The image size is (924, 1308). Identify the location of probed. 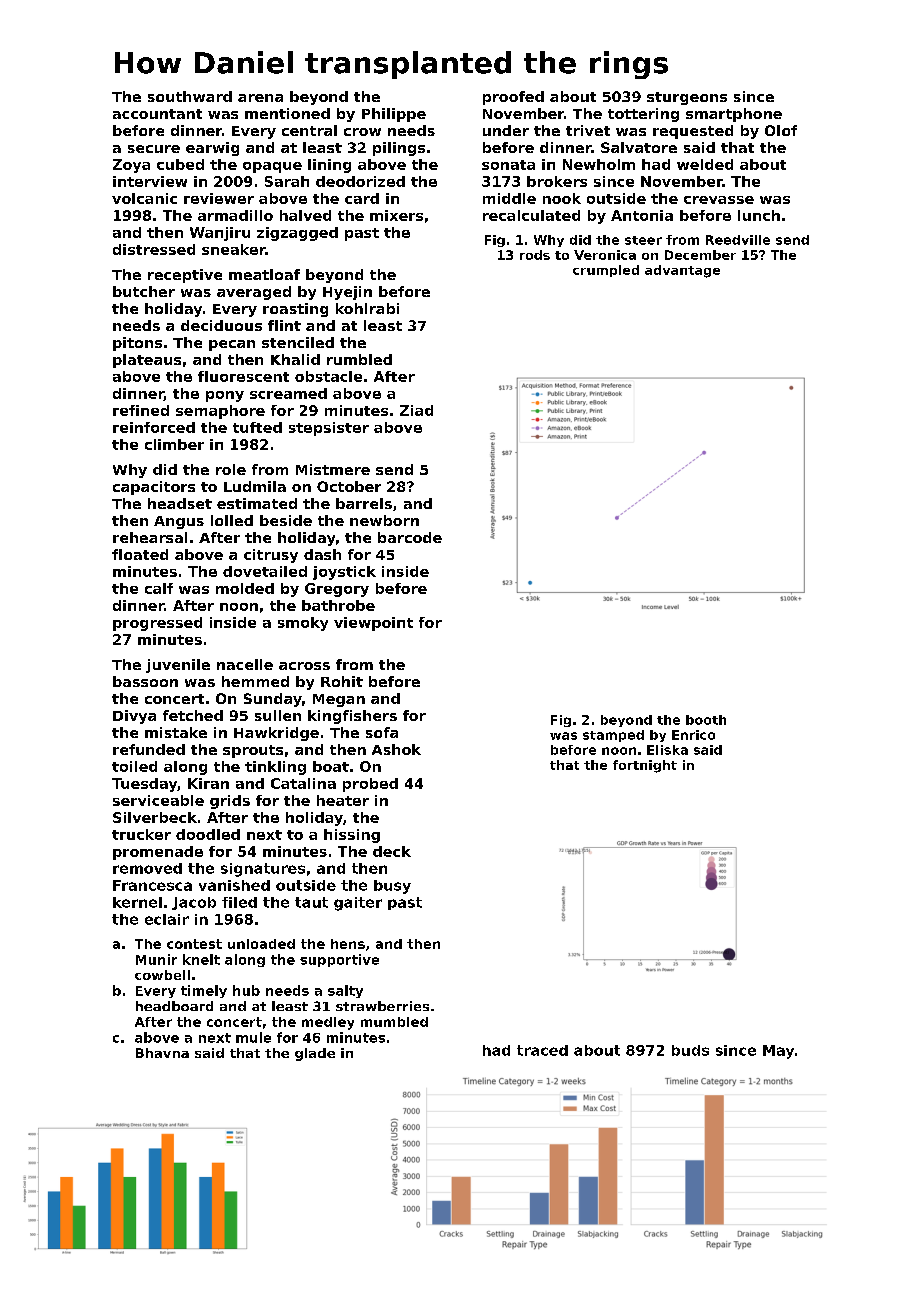
(370, 785).
